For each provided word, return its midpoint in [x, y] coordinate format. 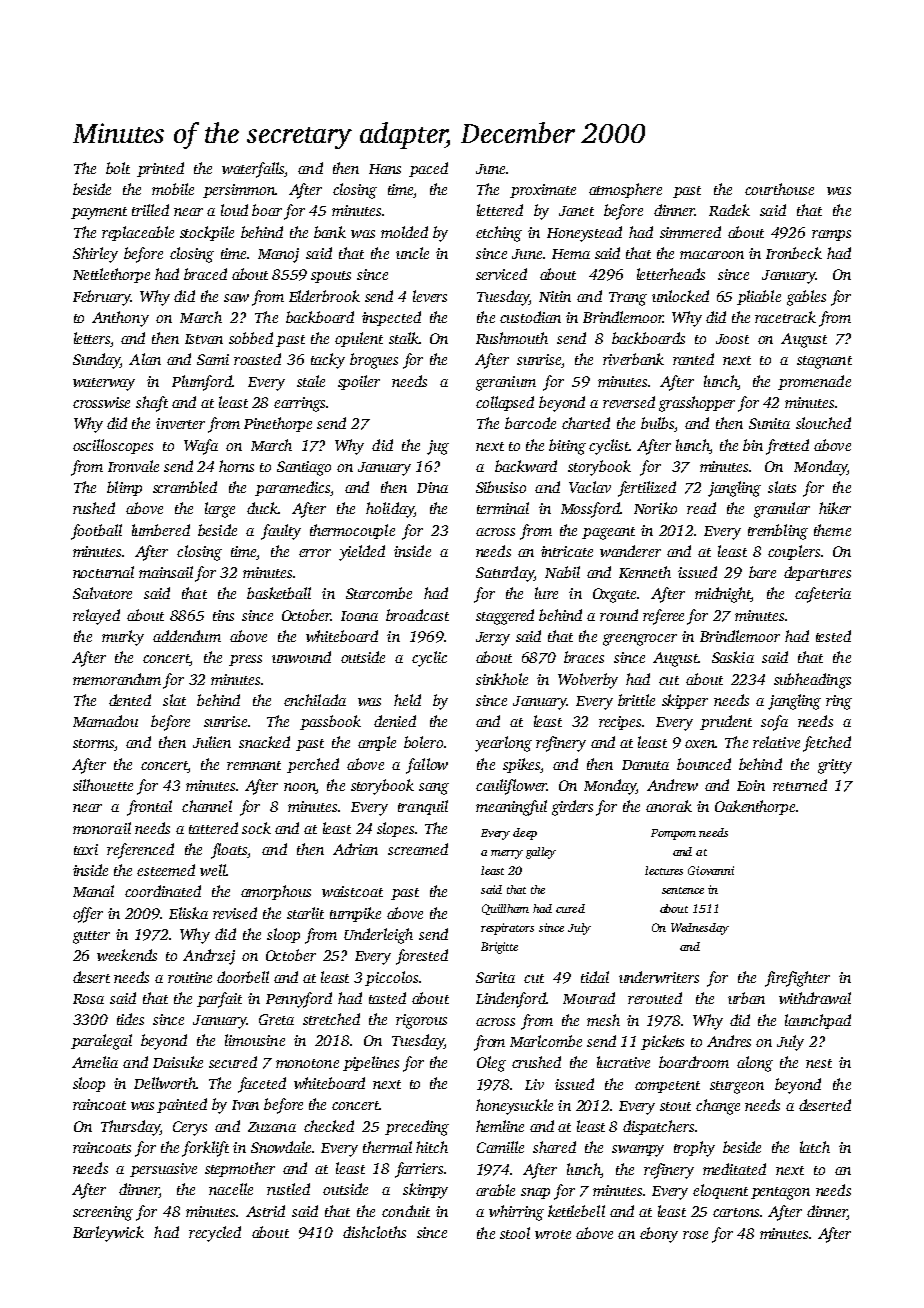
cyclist [609, 447]
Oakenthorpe [755, 807]
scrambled [185, 487]
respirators [507, 929]
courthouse [779, 189]
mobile [173, 189]
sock [256, 828]
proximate [543, 191]
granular [782, 510]
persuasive [163, 1170]
